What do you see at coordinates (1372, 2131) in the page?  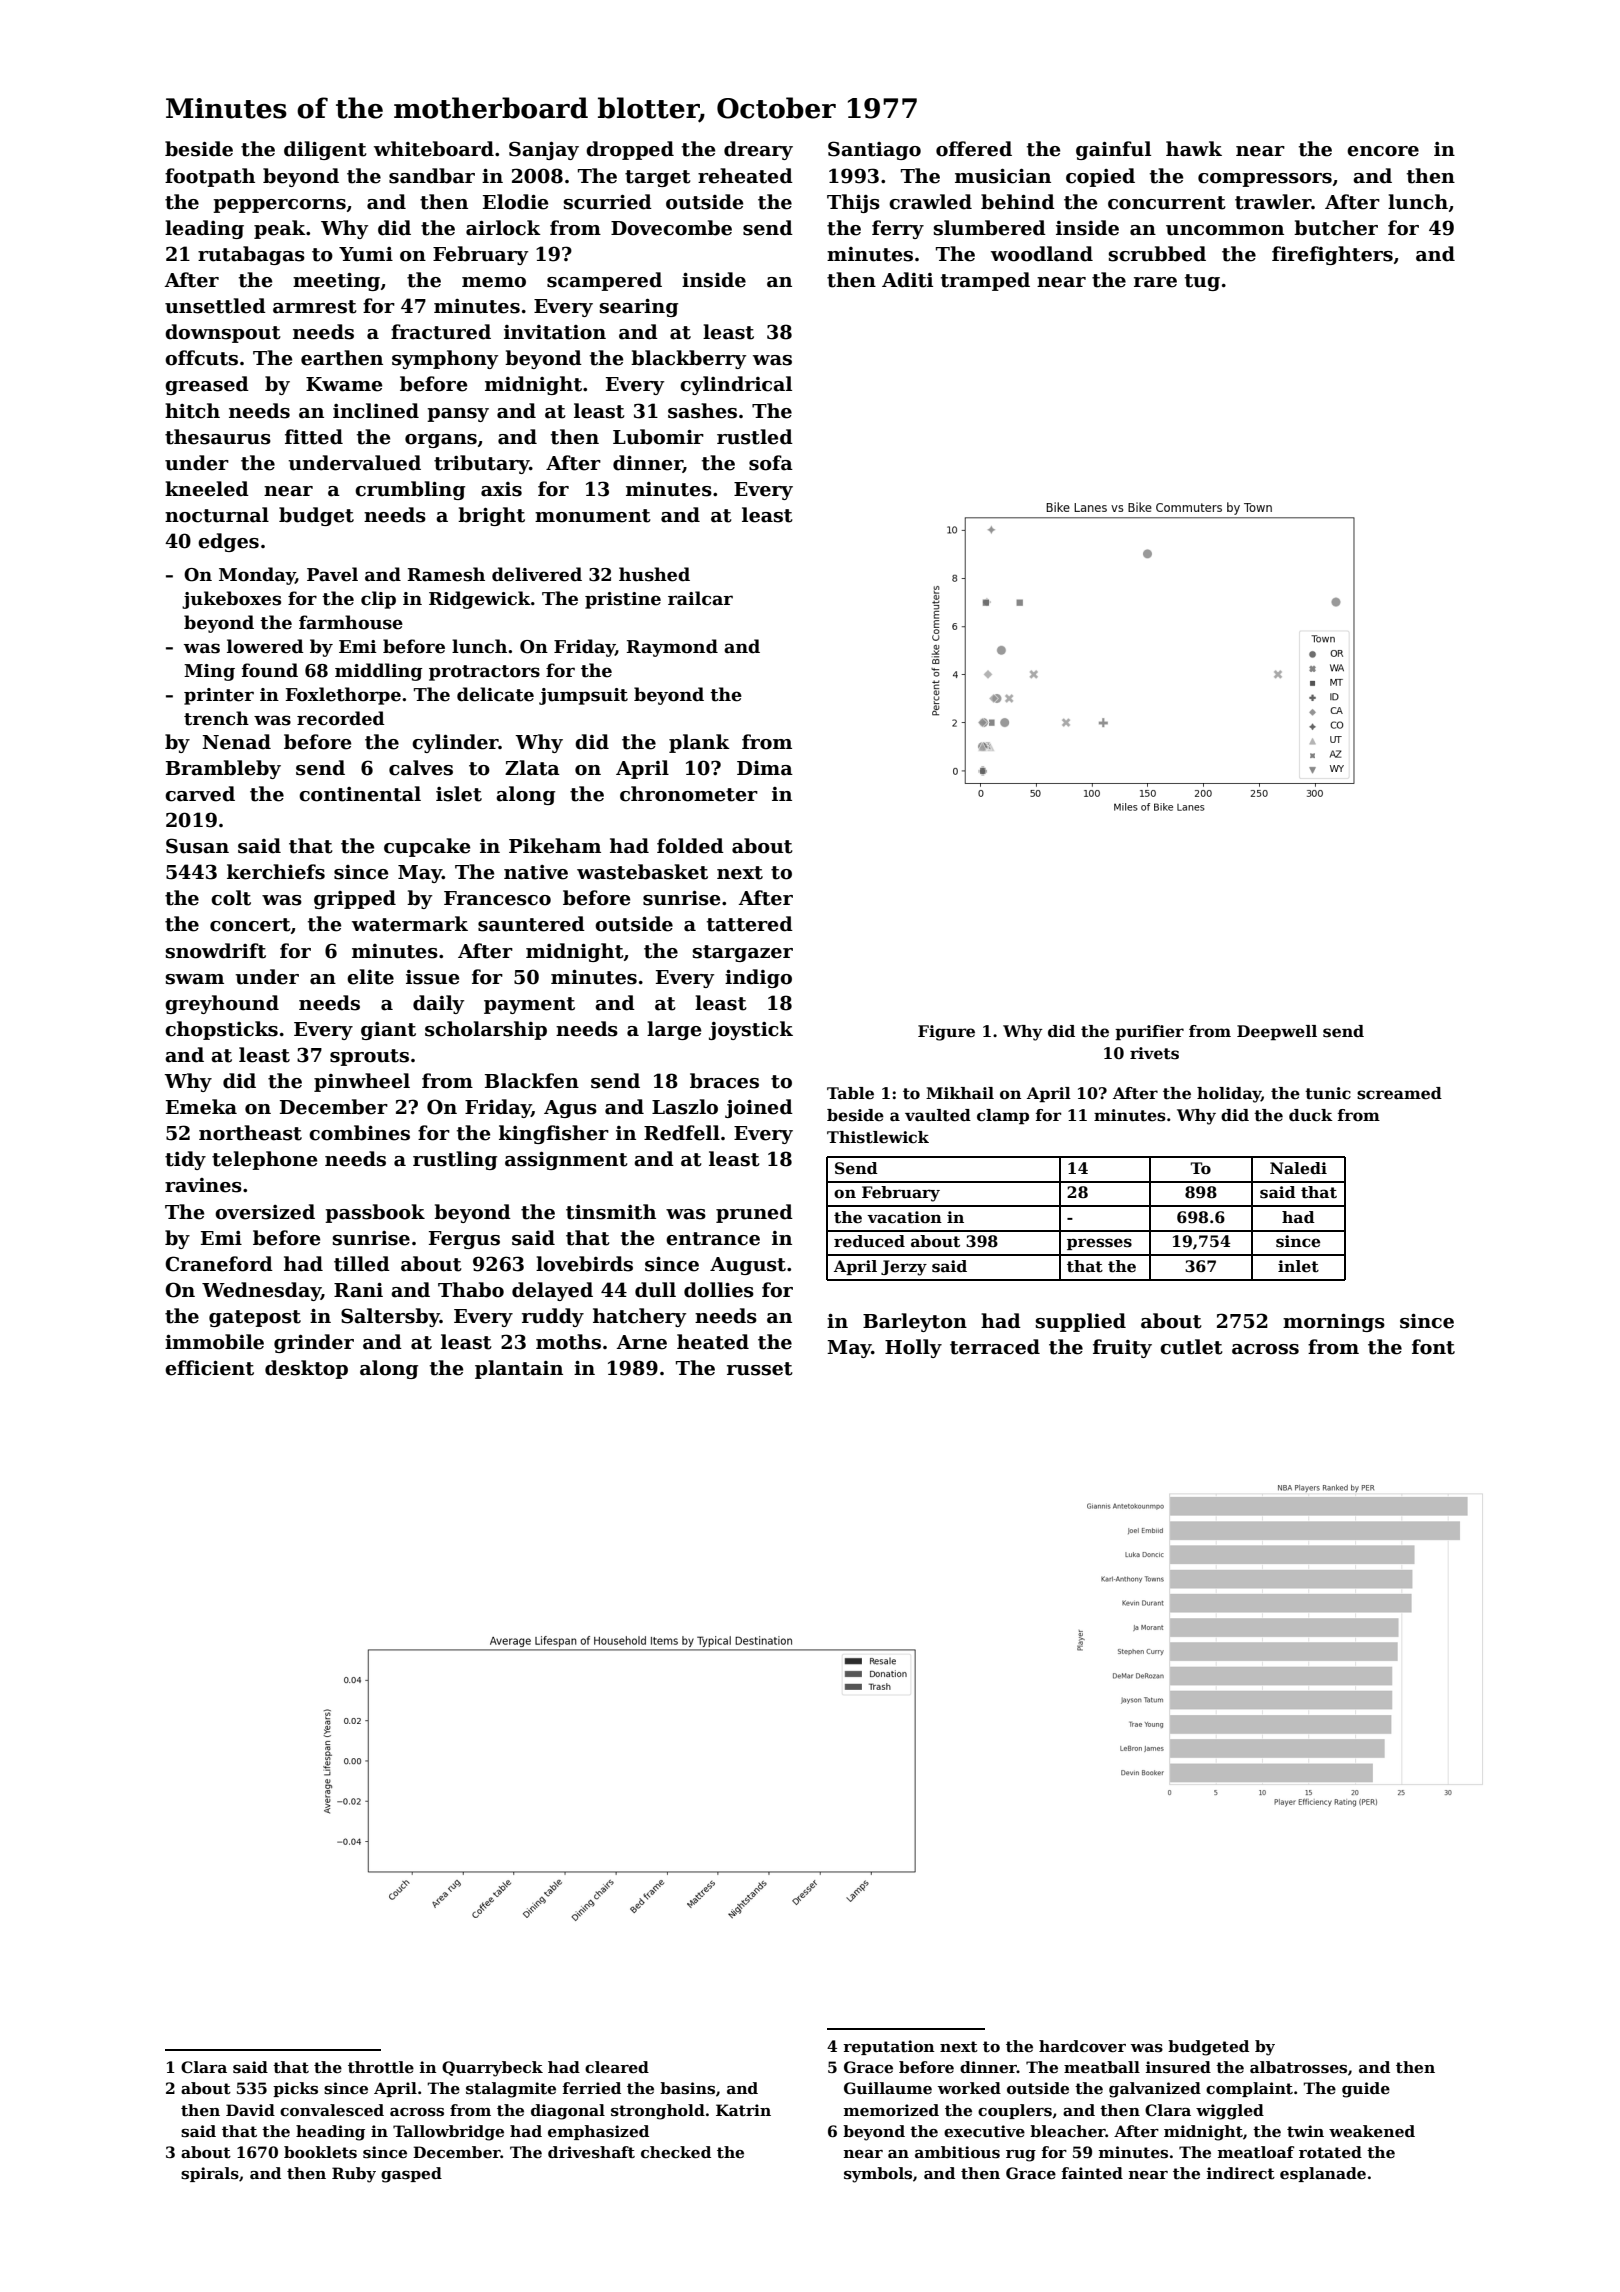 I see `weakened` at bounding box center [1372, 2131].
